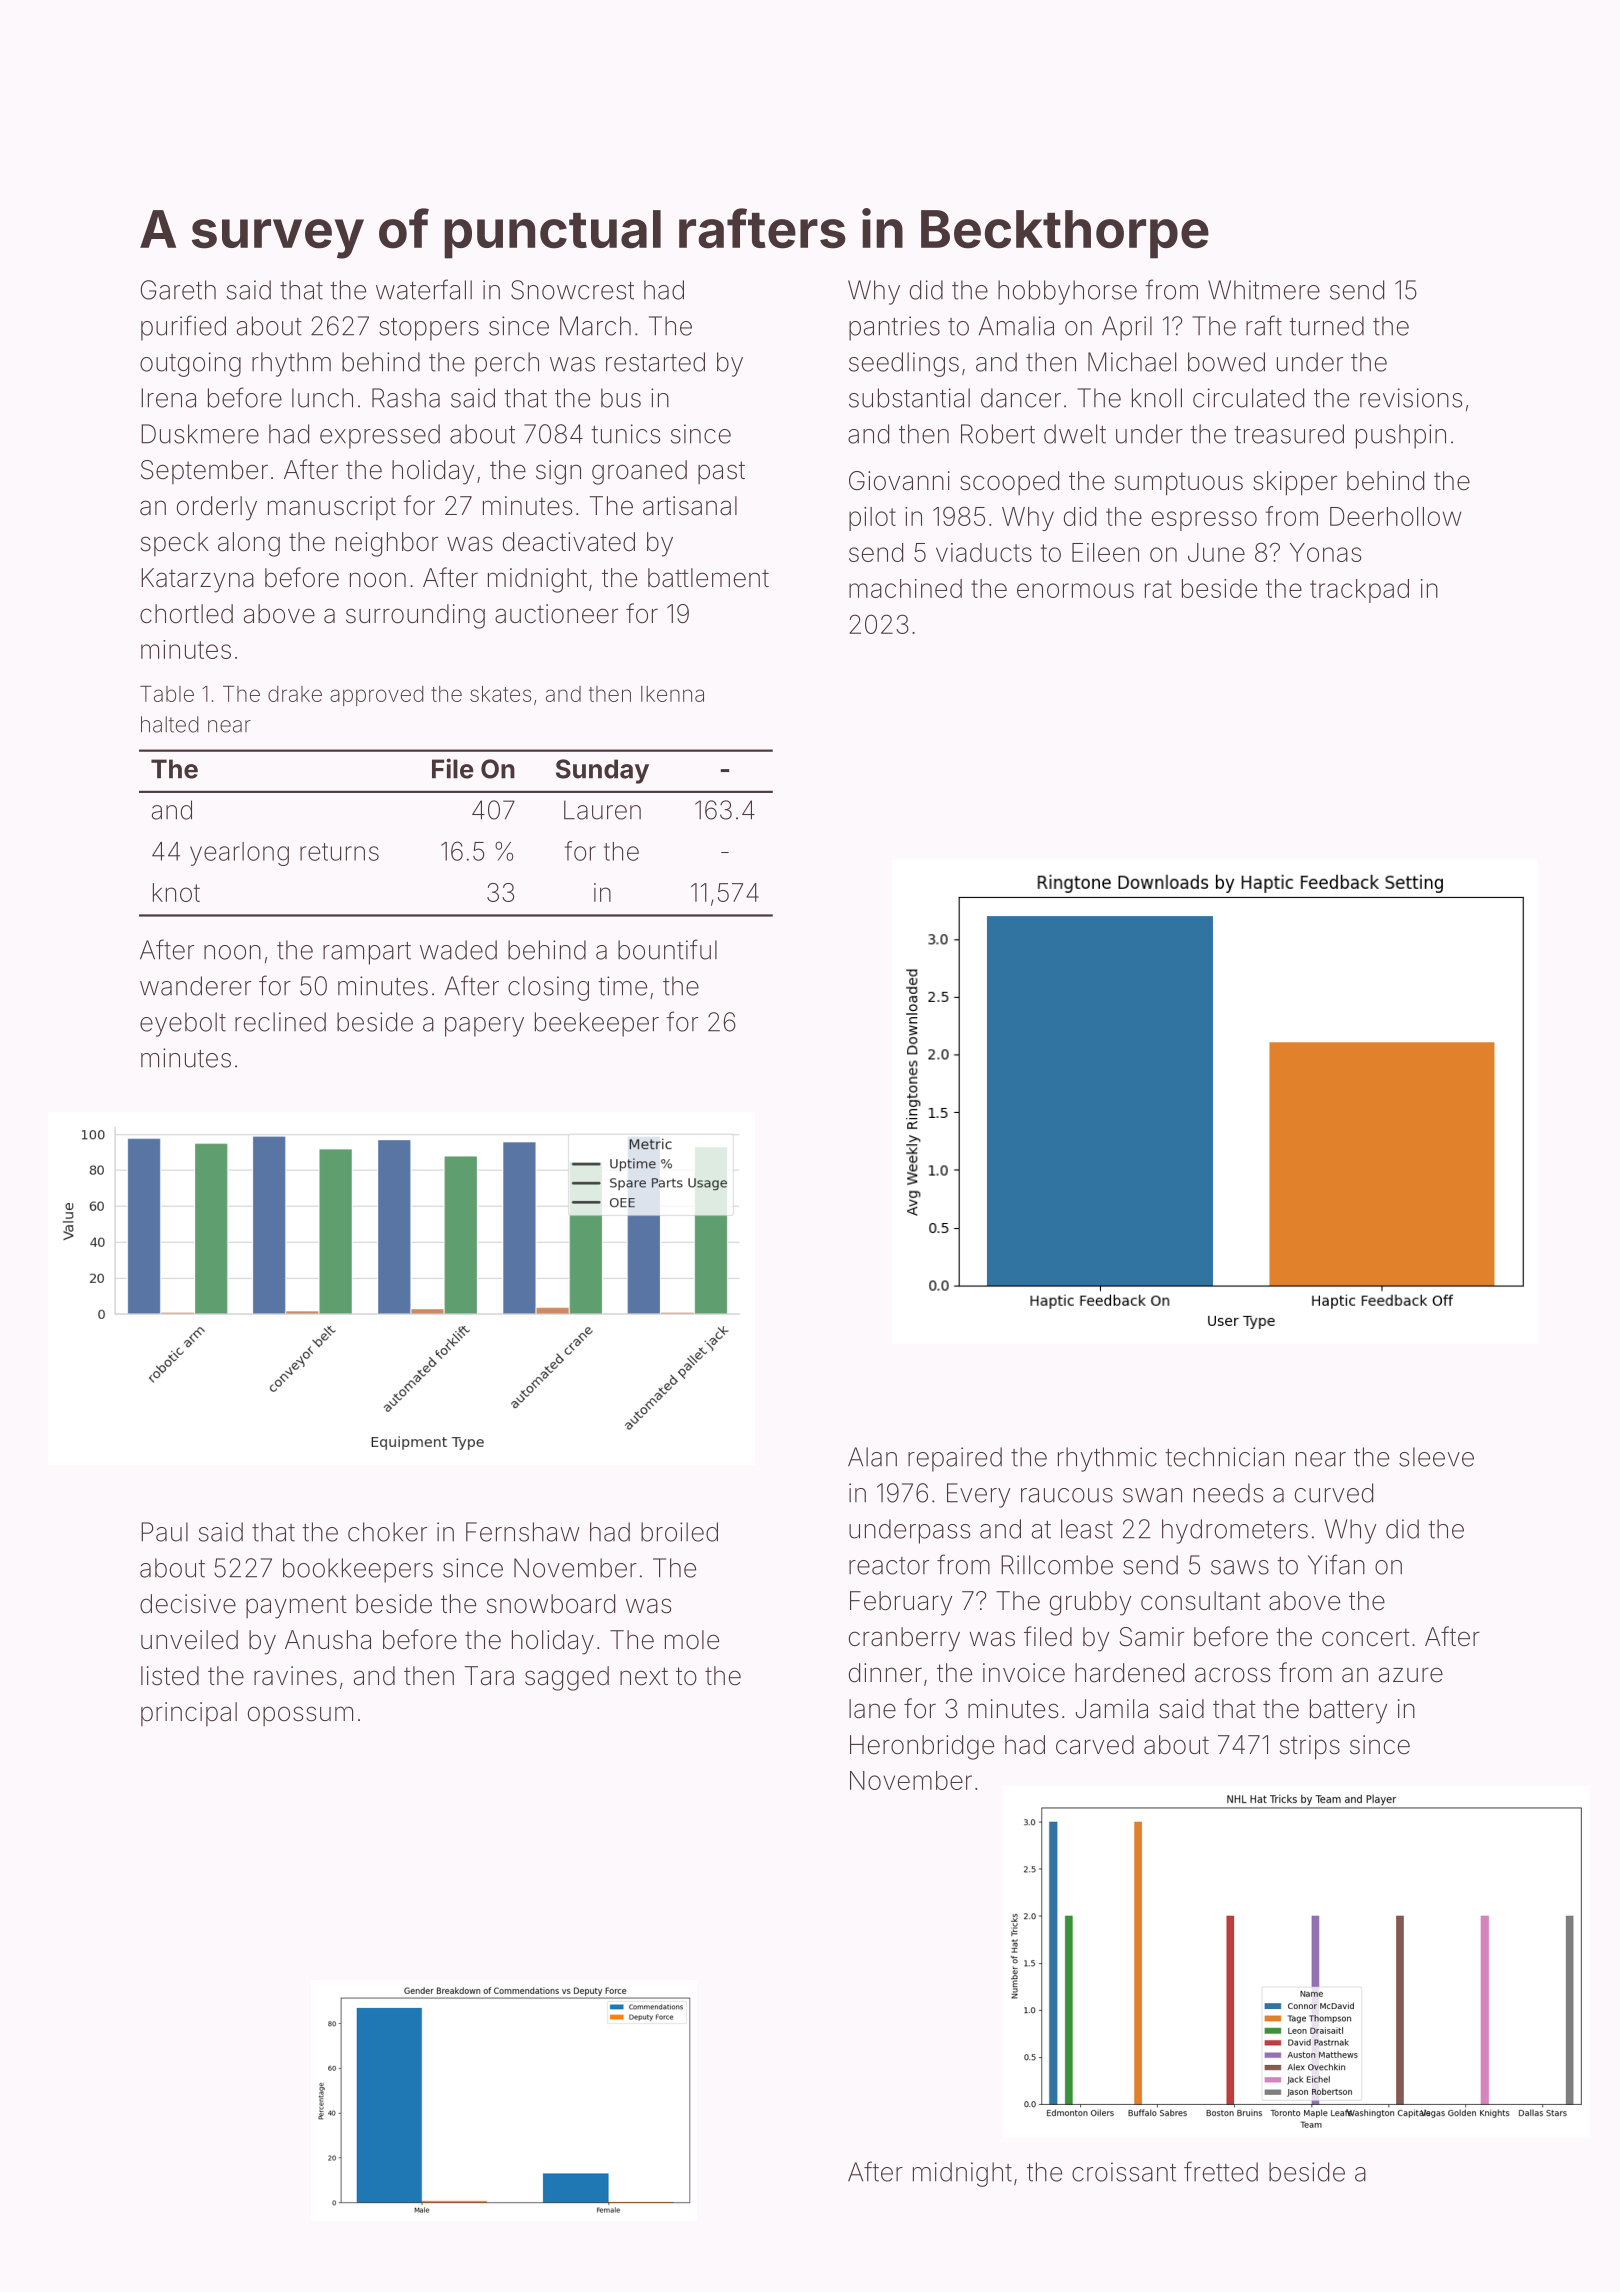 The image size is (1620, 2292). Describe the element at coordinates (295, 694) in the screenshot. I see `drake` at that location.
